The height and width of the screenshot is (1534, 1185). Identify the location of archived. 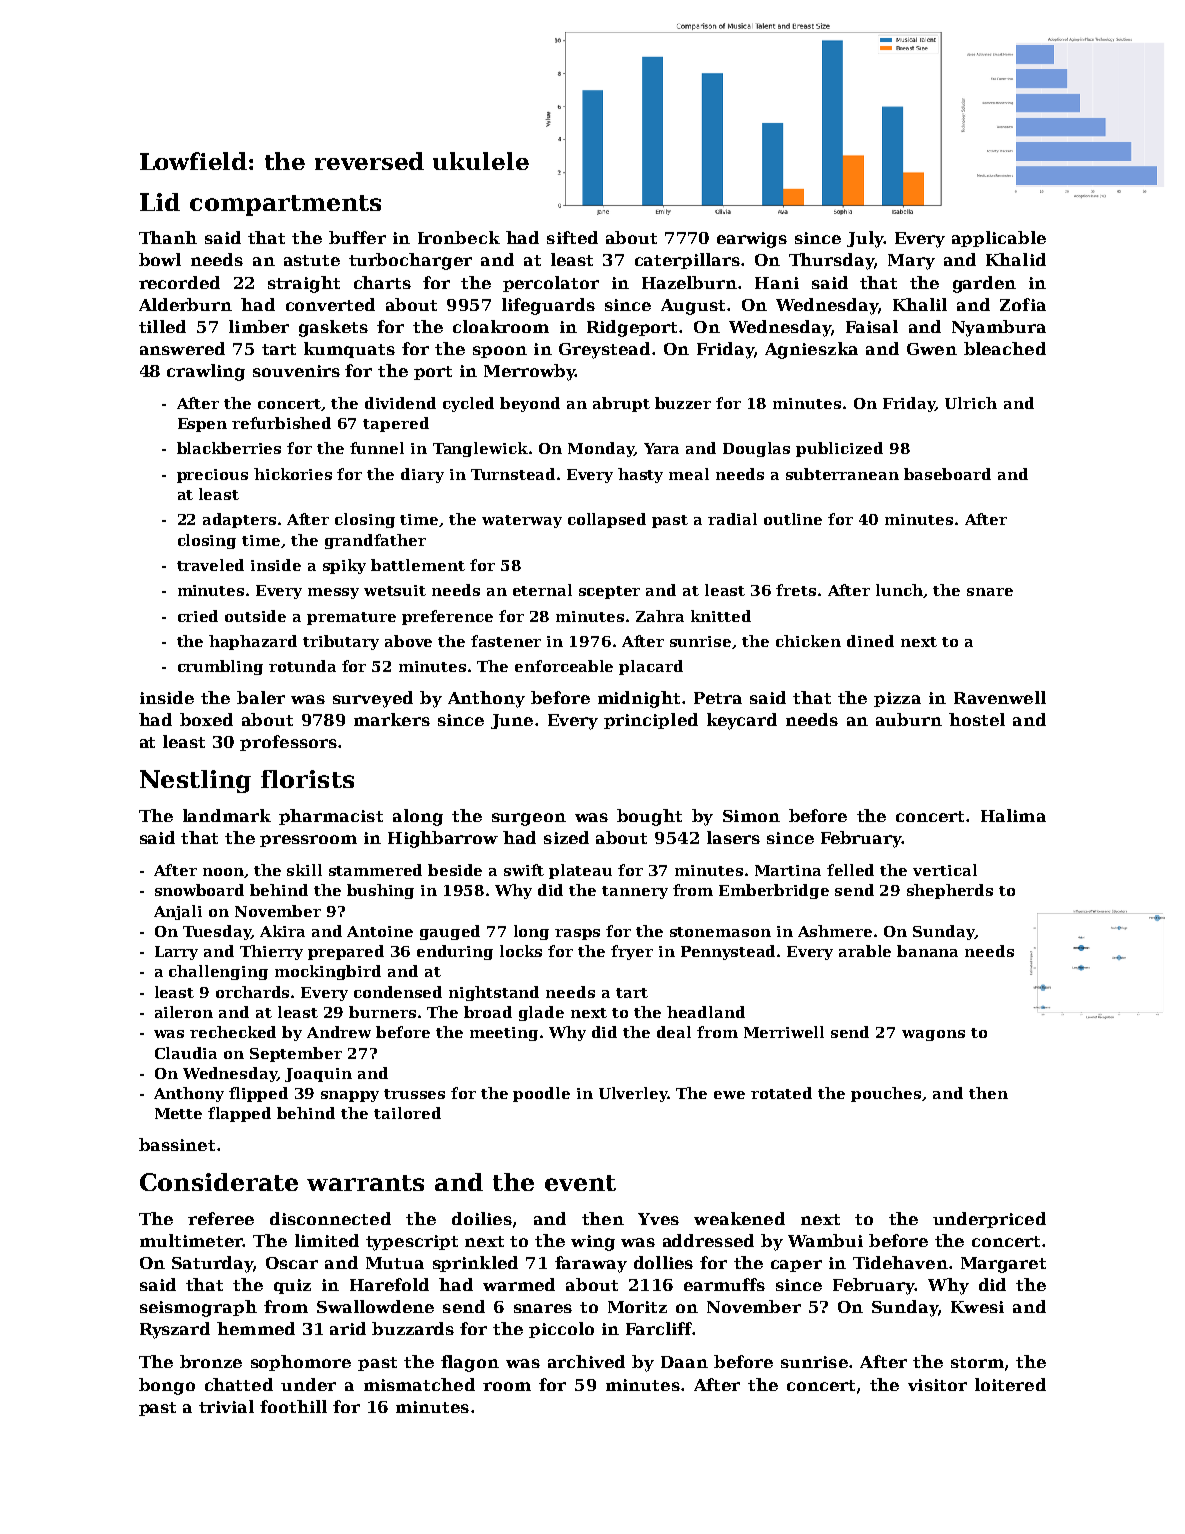
(586, 1361).
